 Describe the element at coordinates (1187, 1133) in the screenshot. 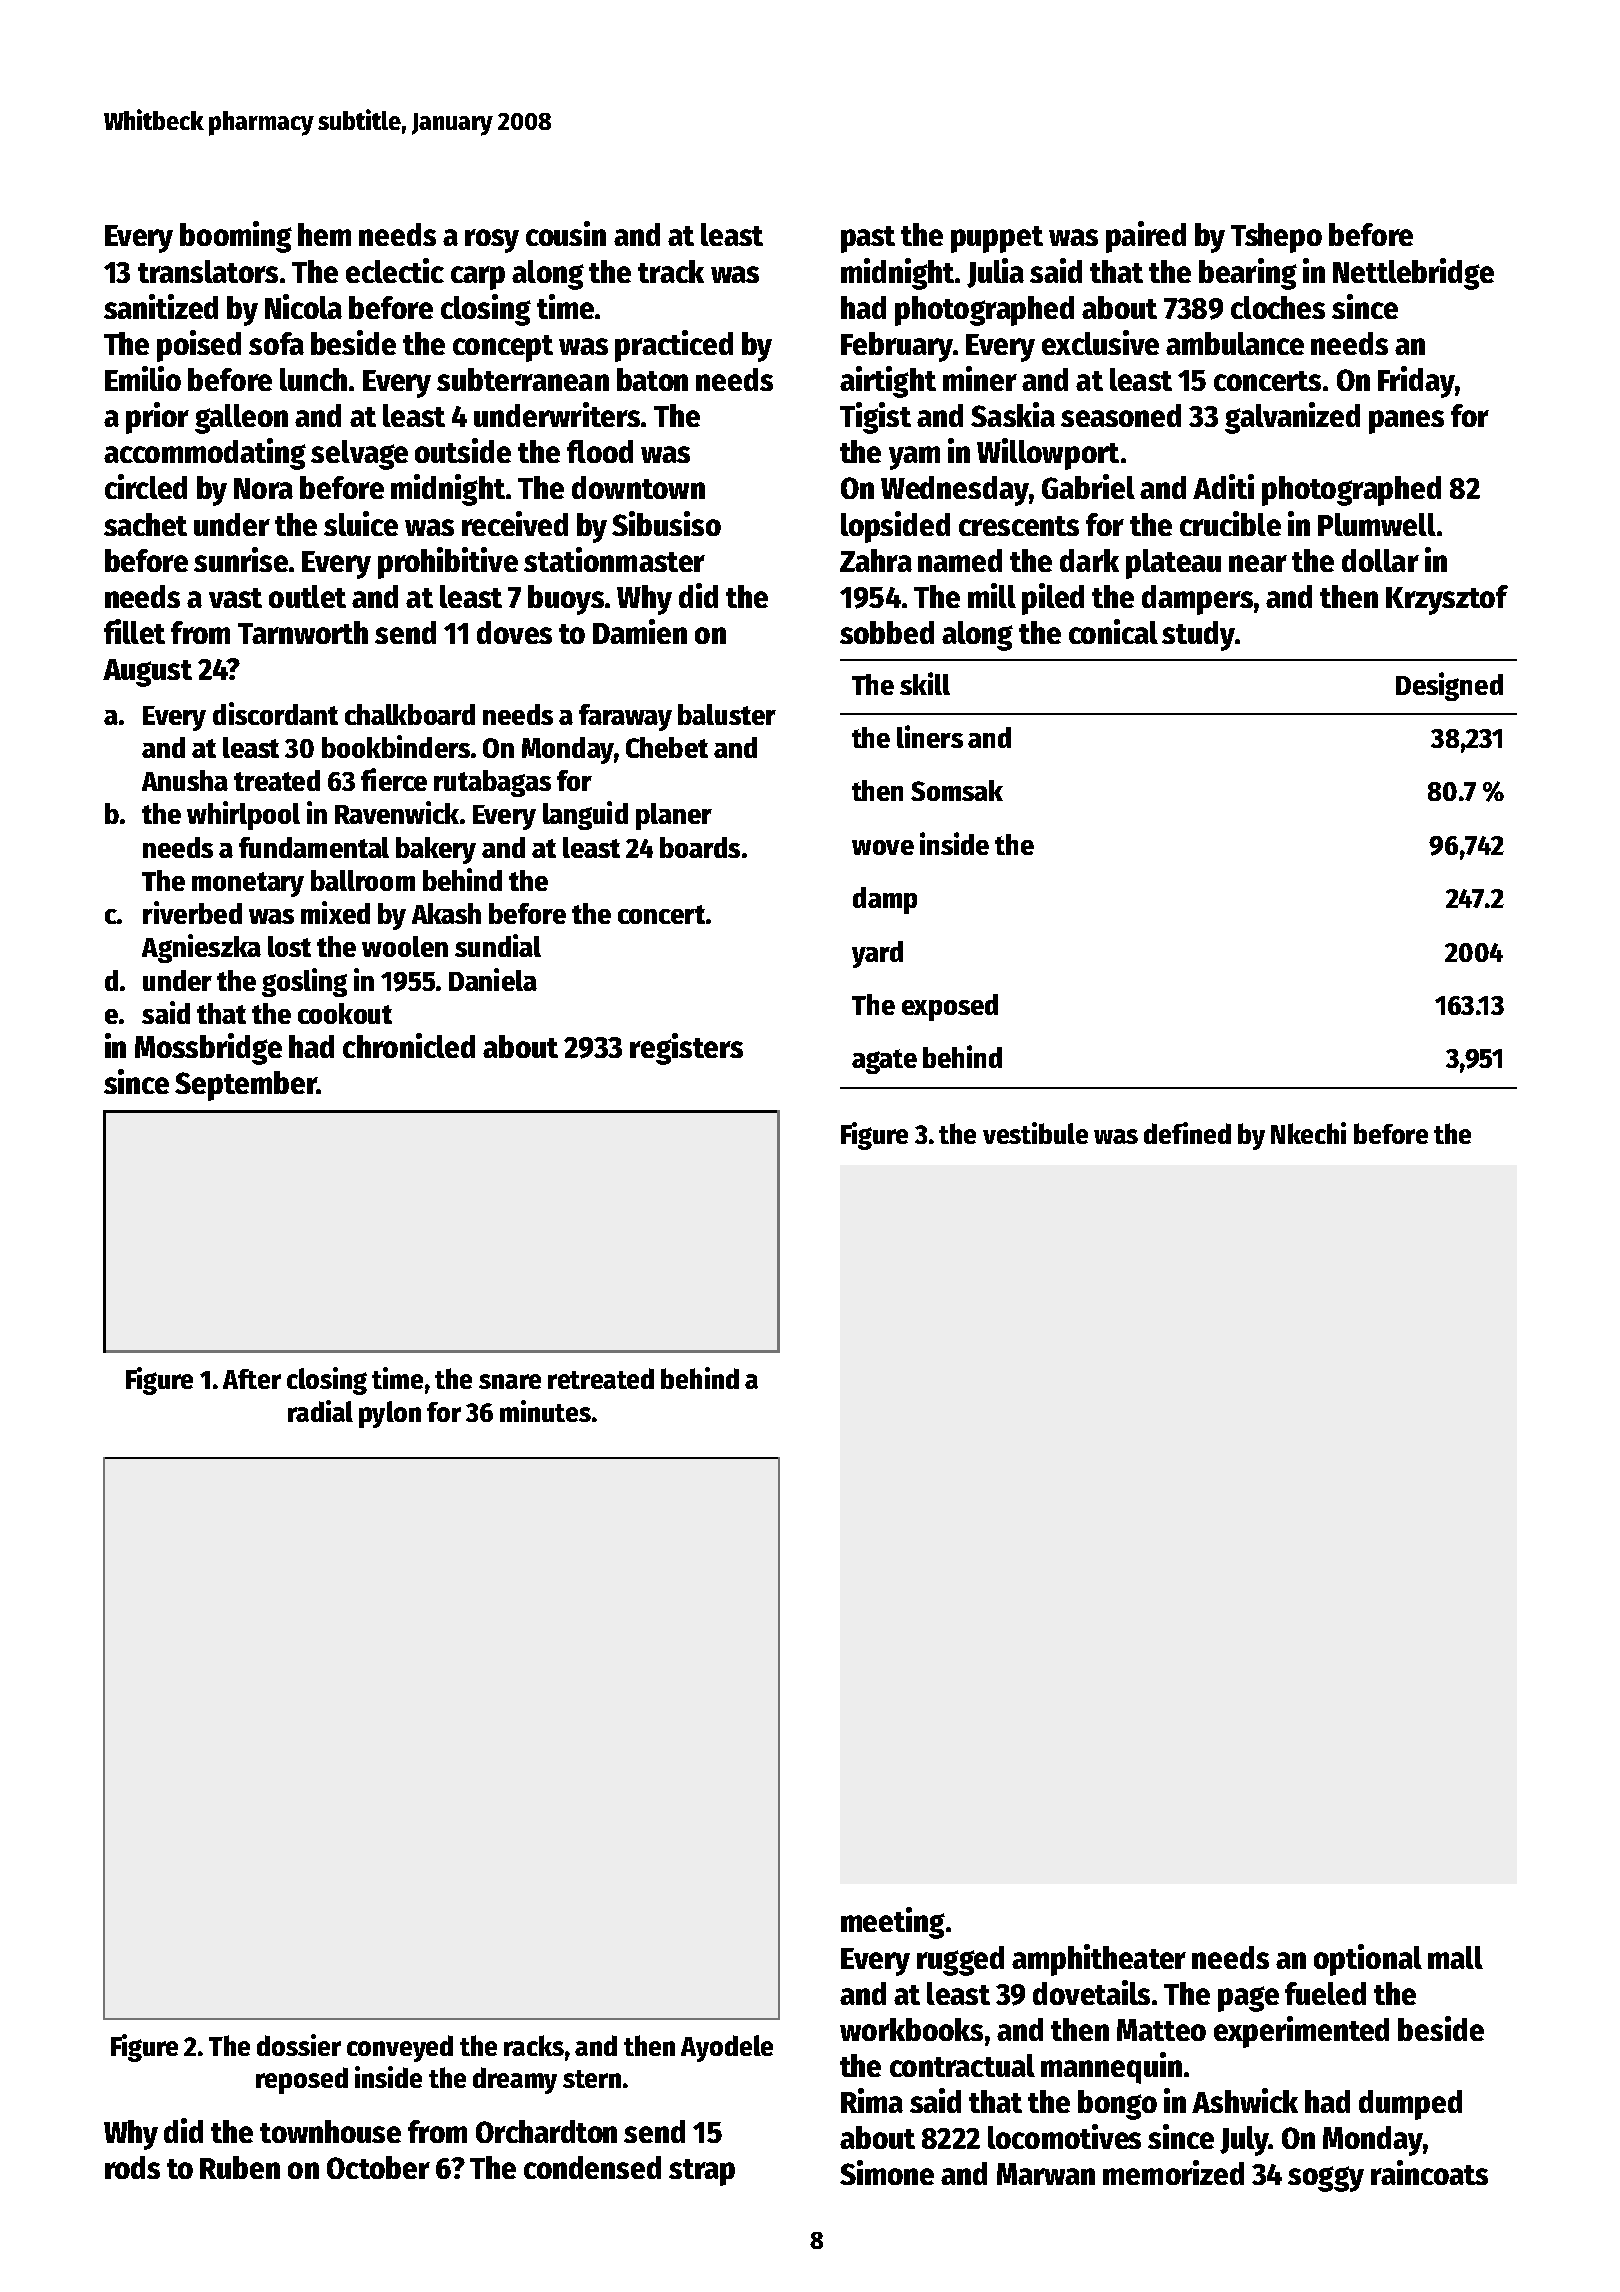

I see `defined` at that location.
